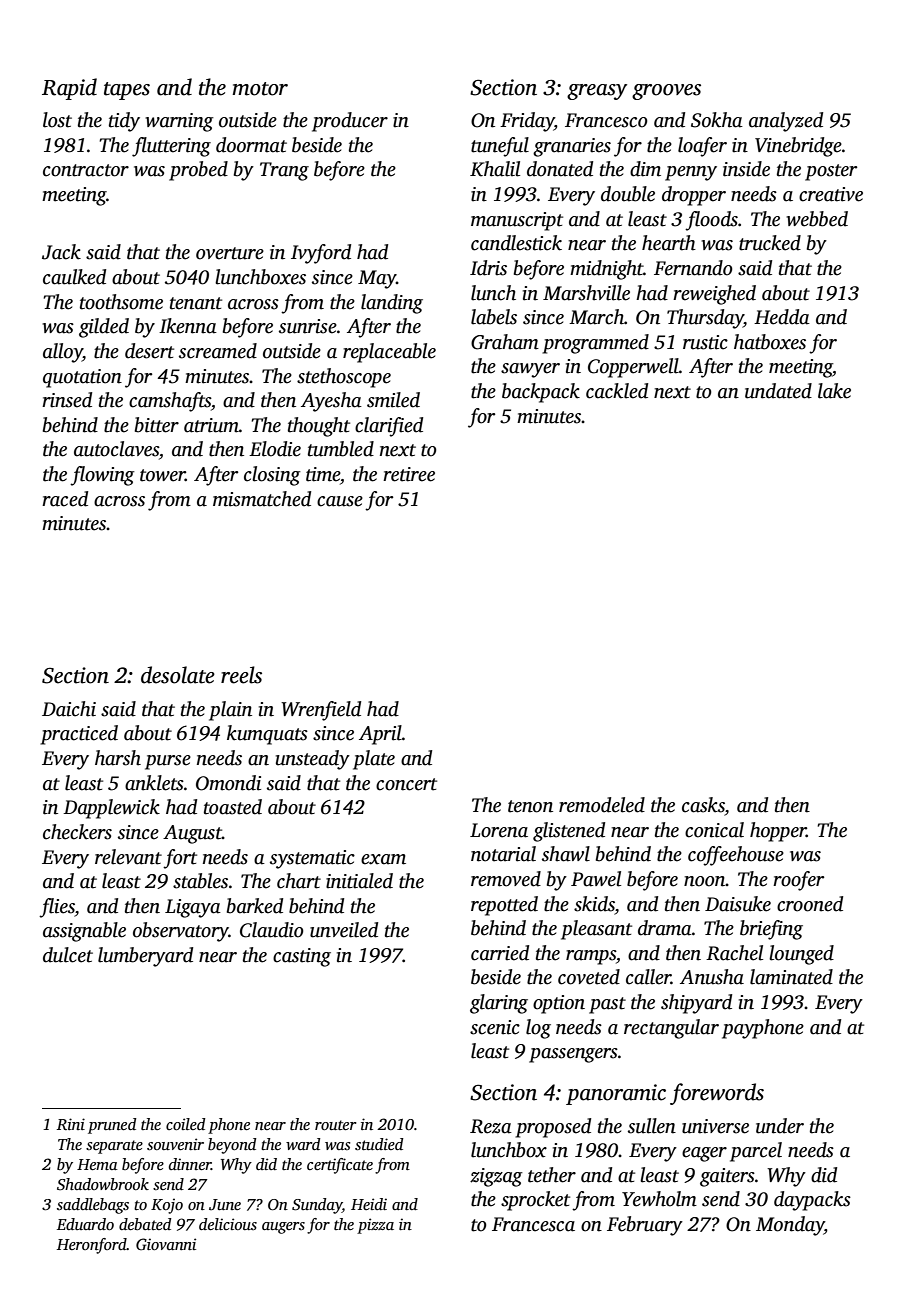  What do you see at coordinates (560, 169) in the screenshot?
I see `donated` at bounding box center [560, 169].
